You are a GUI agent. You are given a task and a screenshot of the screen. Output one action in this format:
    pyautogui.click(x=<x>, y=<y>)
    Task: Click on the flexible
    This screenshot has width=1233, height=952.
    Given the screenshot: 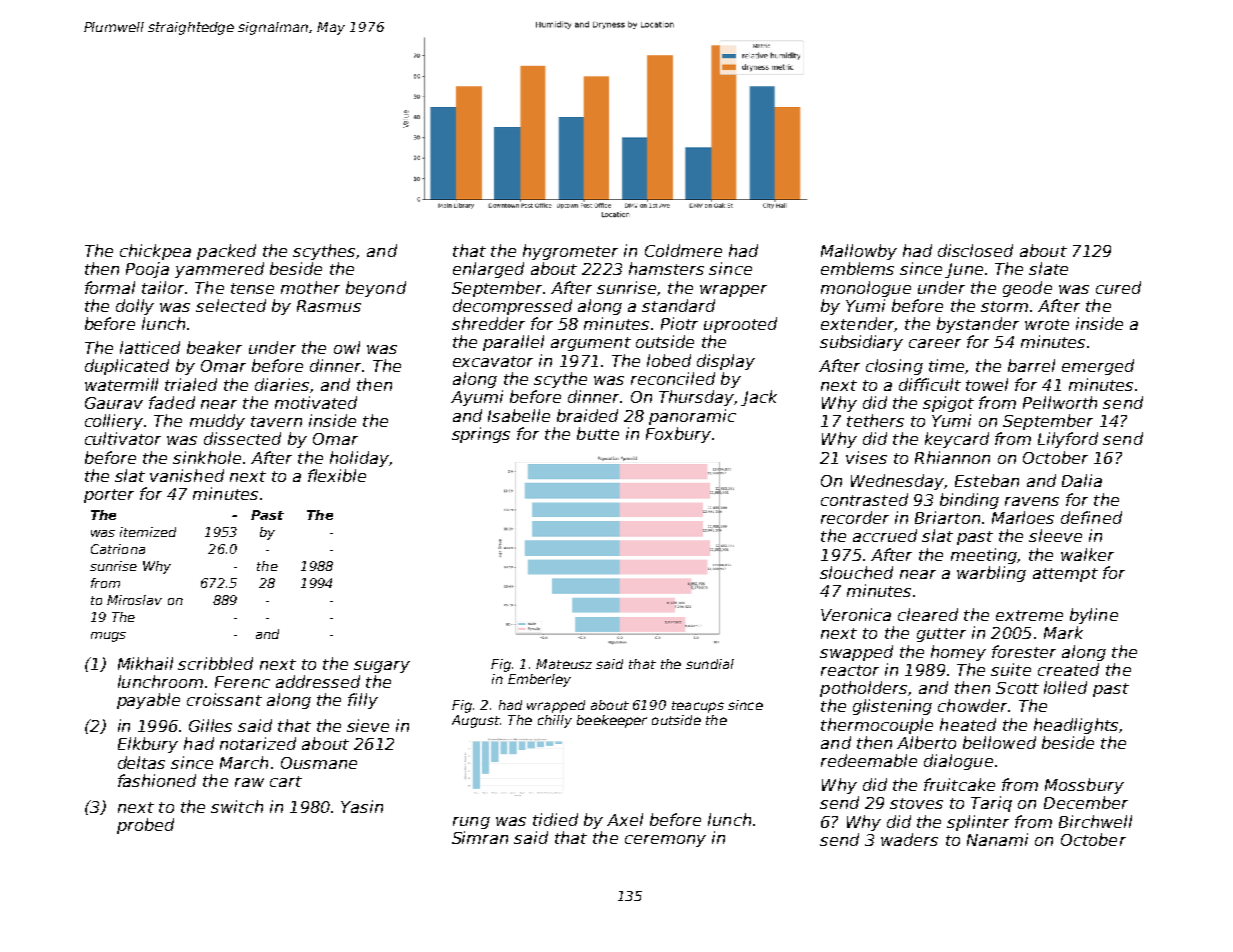 What is the action you would take?
    pyautogui.click(x=337, y=475)
